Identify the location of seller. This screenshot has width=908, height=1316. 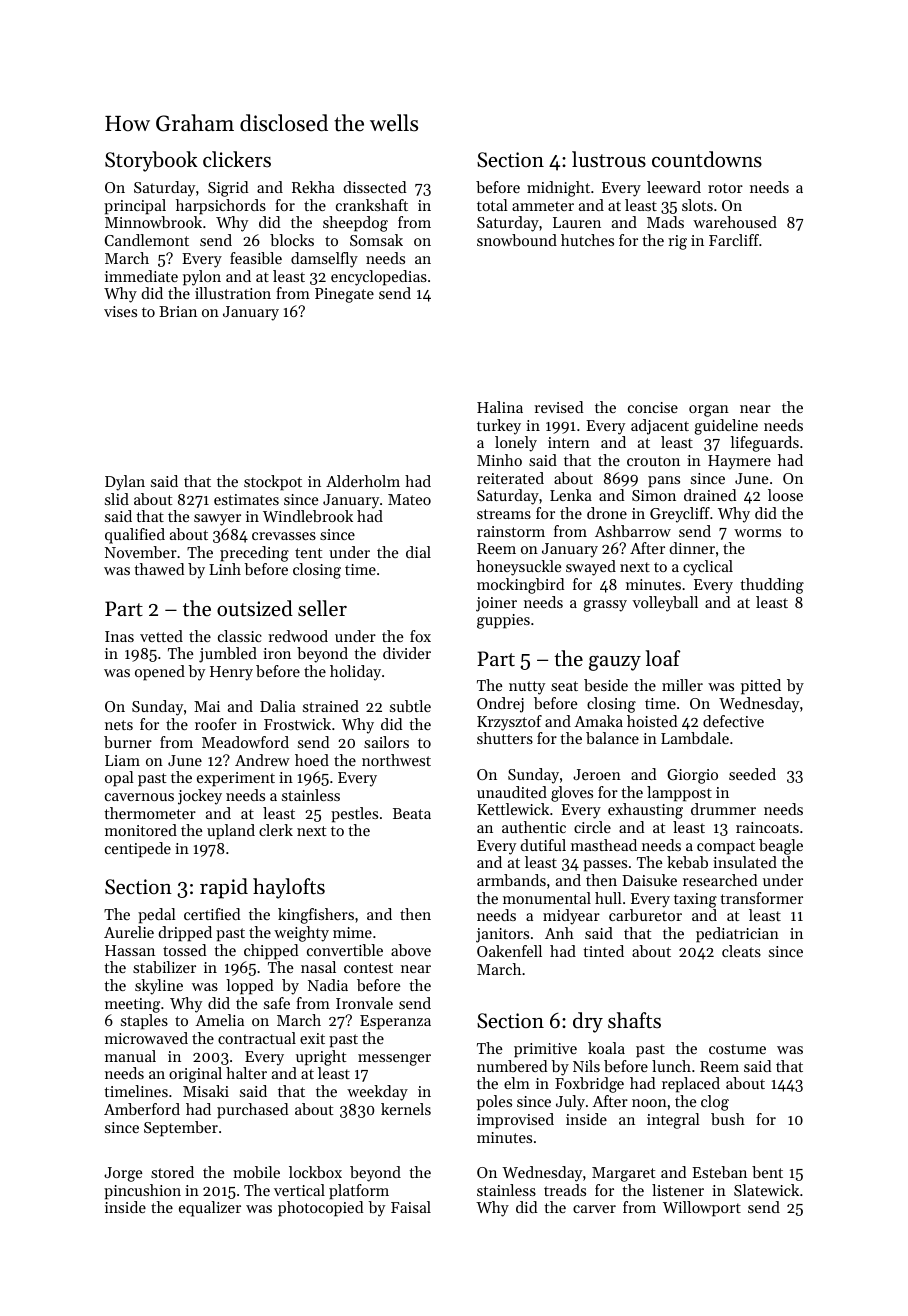
(322, 608).
